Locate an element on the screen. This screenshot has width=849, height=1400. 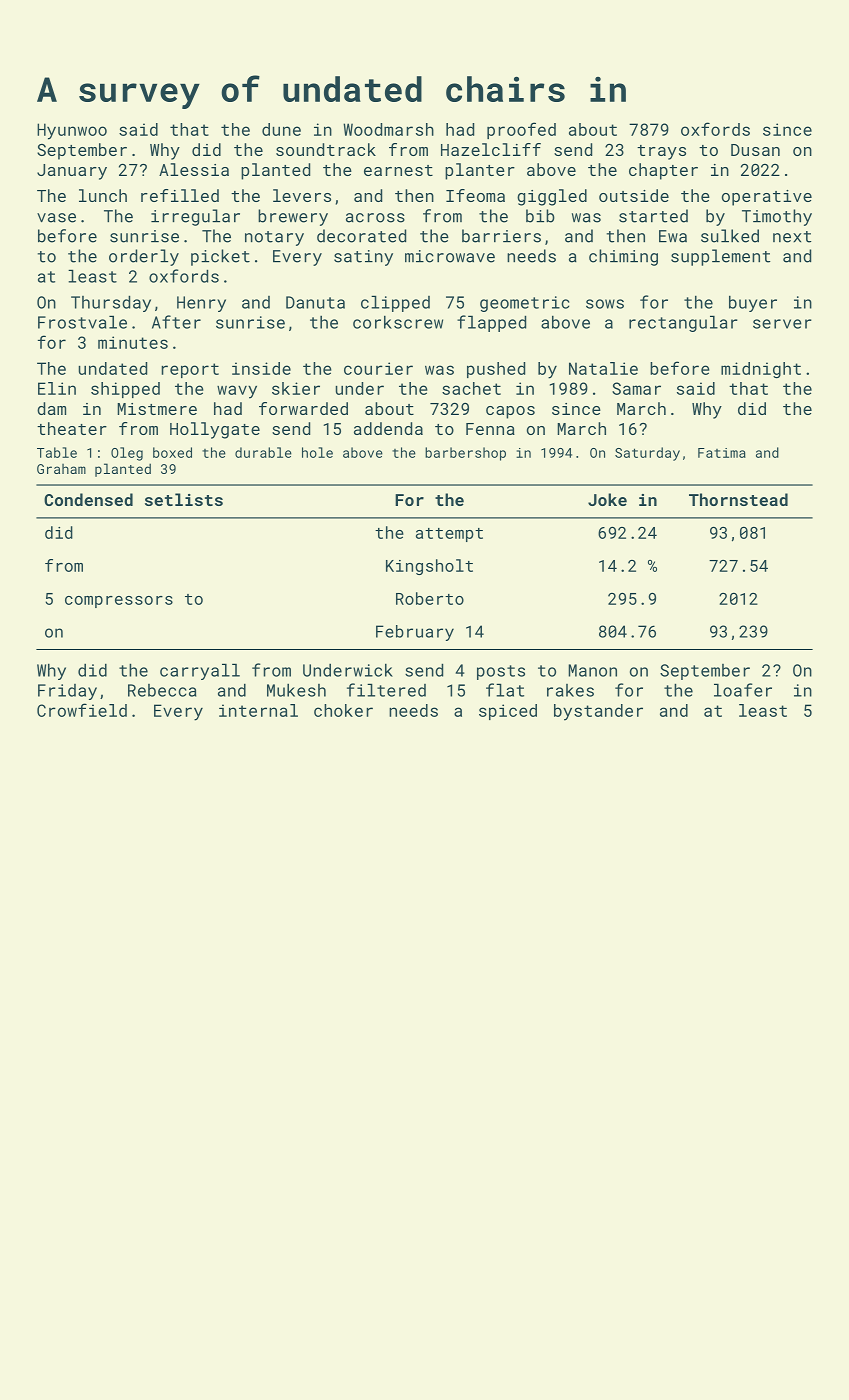
report is located at coordinates (190, 370).
